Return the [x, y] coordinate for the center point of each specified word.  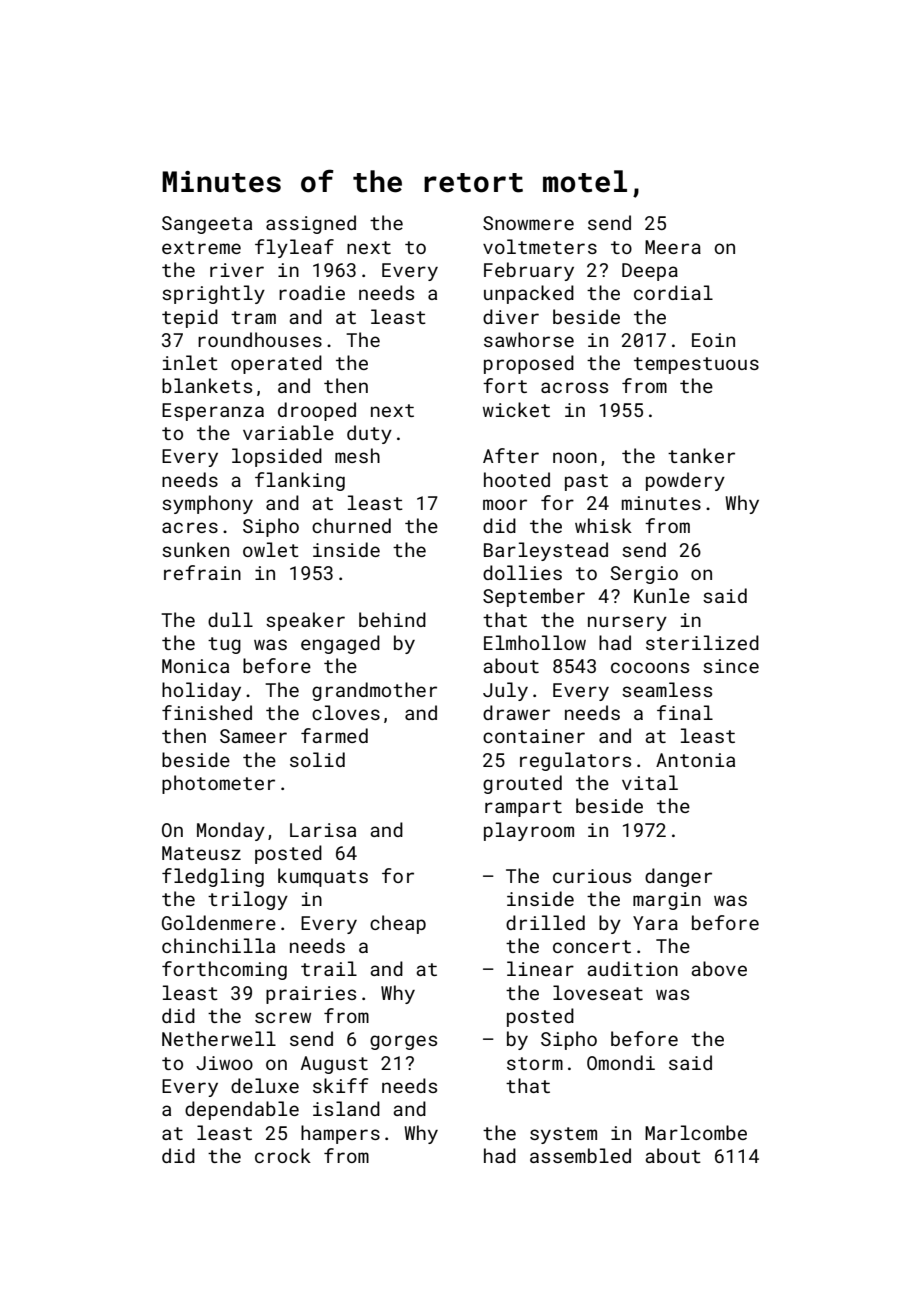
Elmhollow [535, 642]
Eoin [713, 340]
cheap [398, 924]
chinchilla [218, 945]
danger [678, 877]
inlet [190, 362]
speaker [305, 621]
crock [283, 1155]
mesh [357, 455]
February [529, 271]
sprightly [213, 294]
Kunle [662, 595]
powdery [685, 481]
